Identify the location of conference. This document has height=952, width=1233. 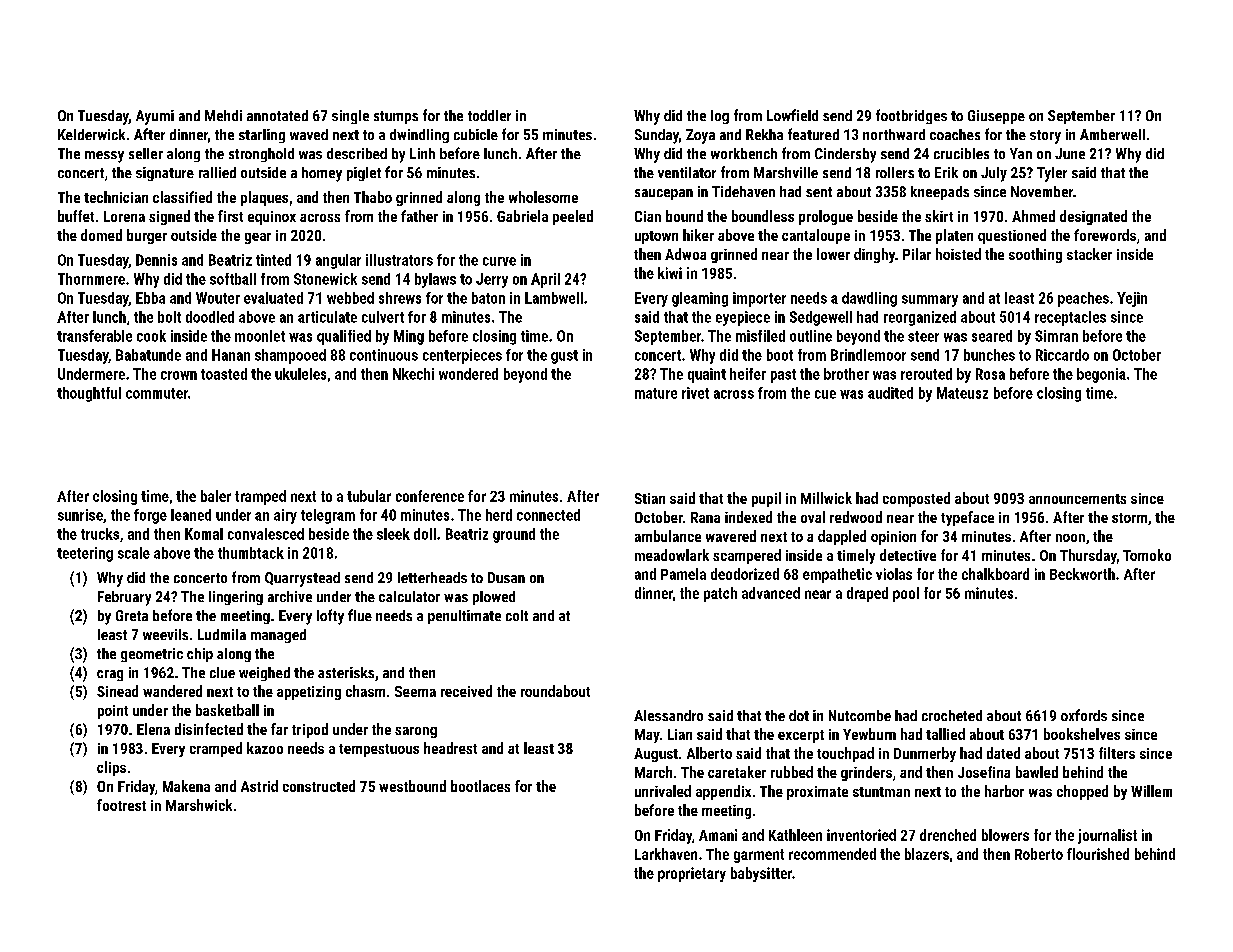
(430, 496).
